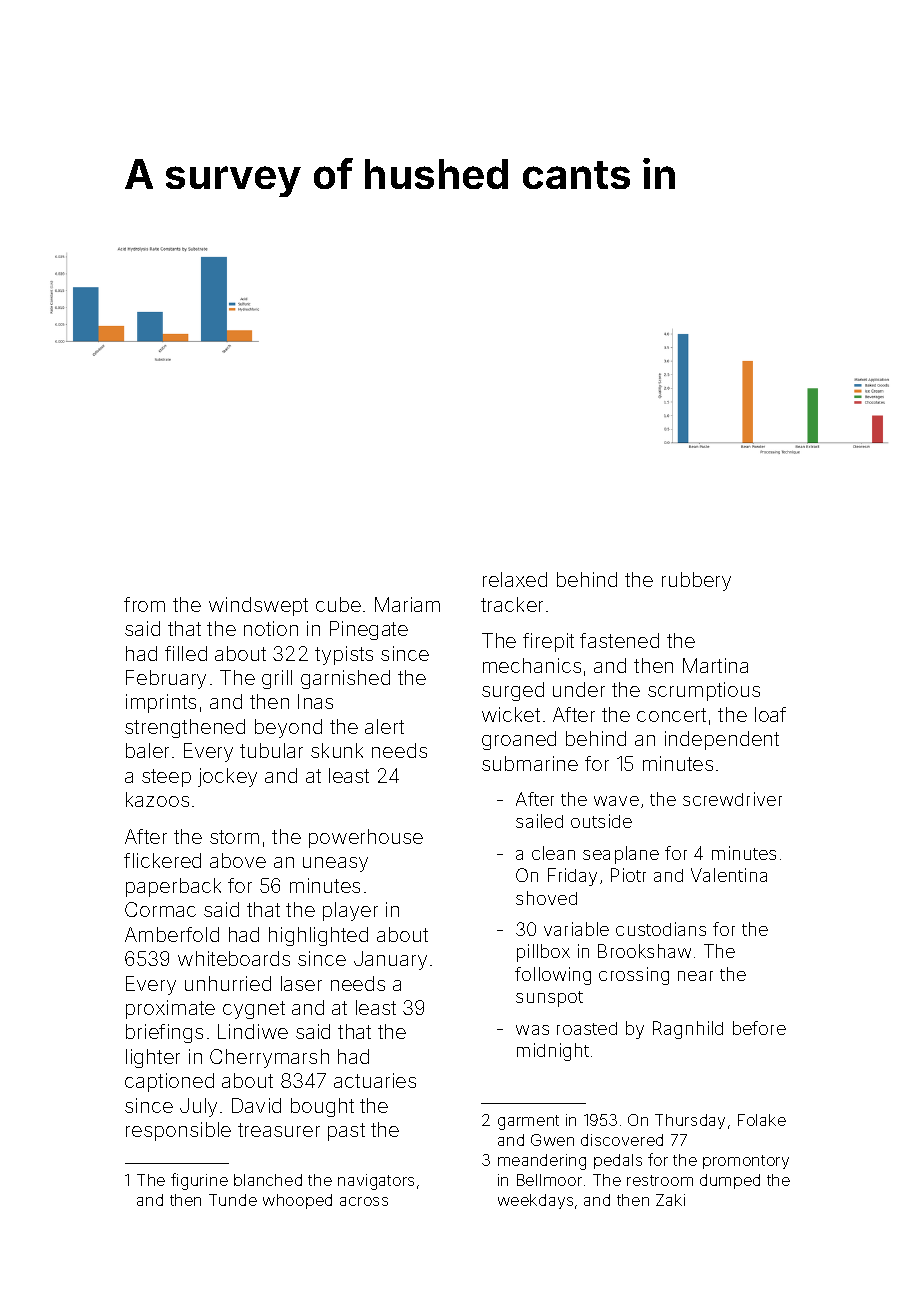 This screenshot has height=1311, width=924. I want to click on rubbery, so click(696, 581).
